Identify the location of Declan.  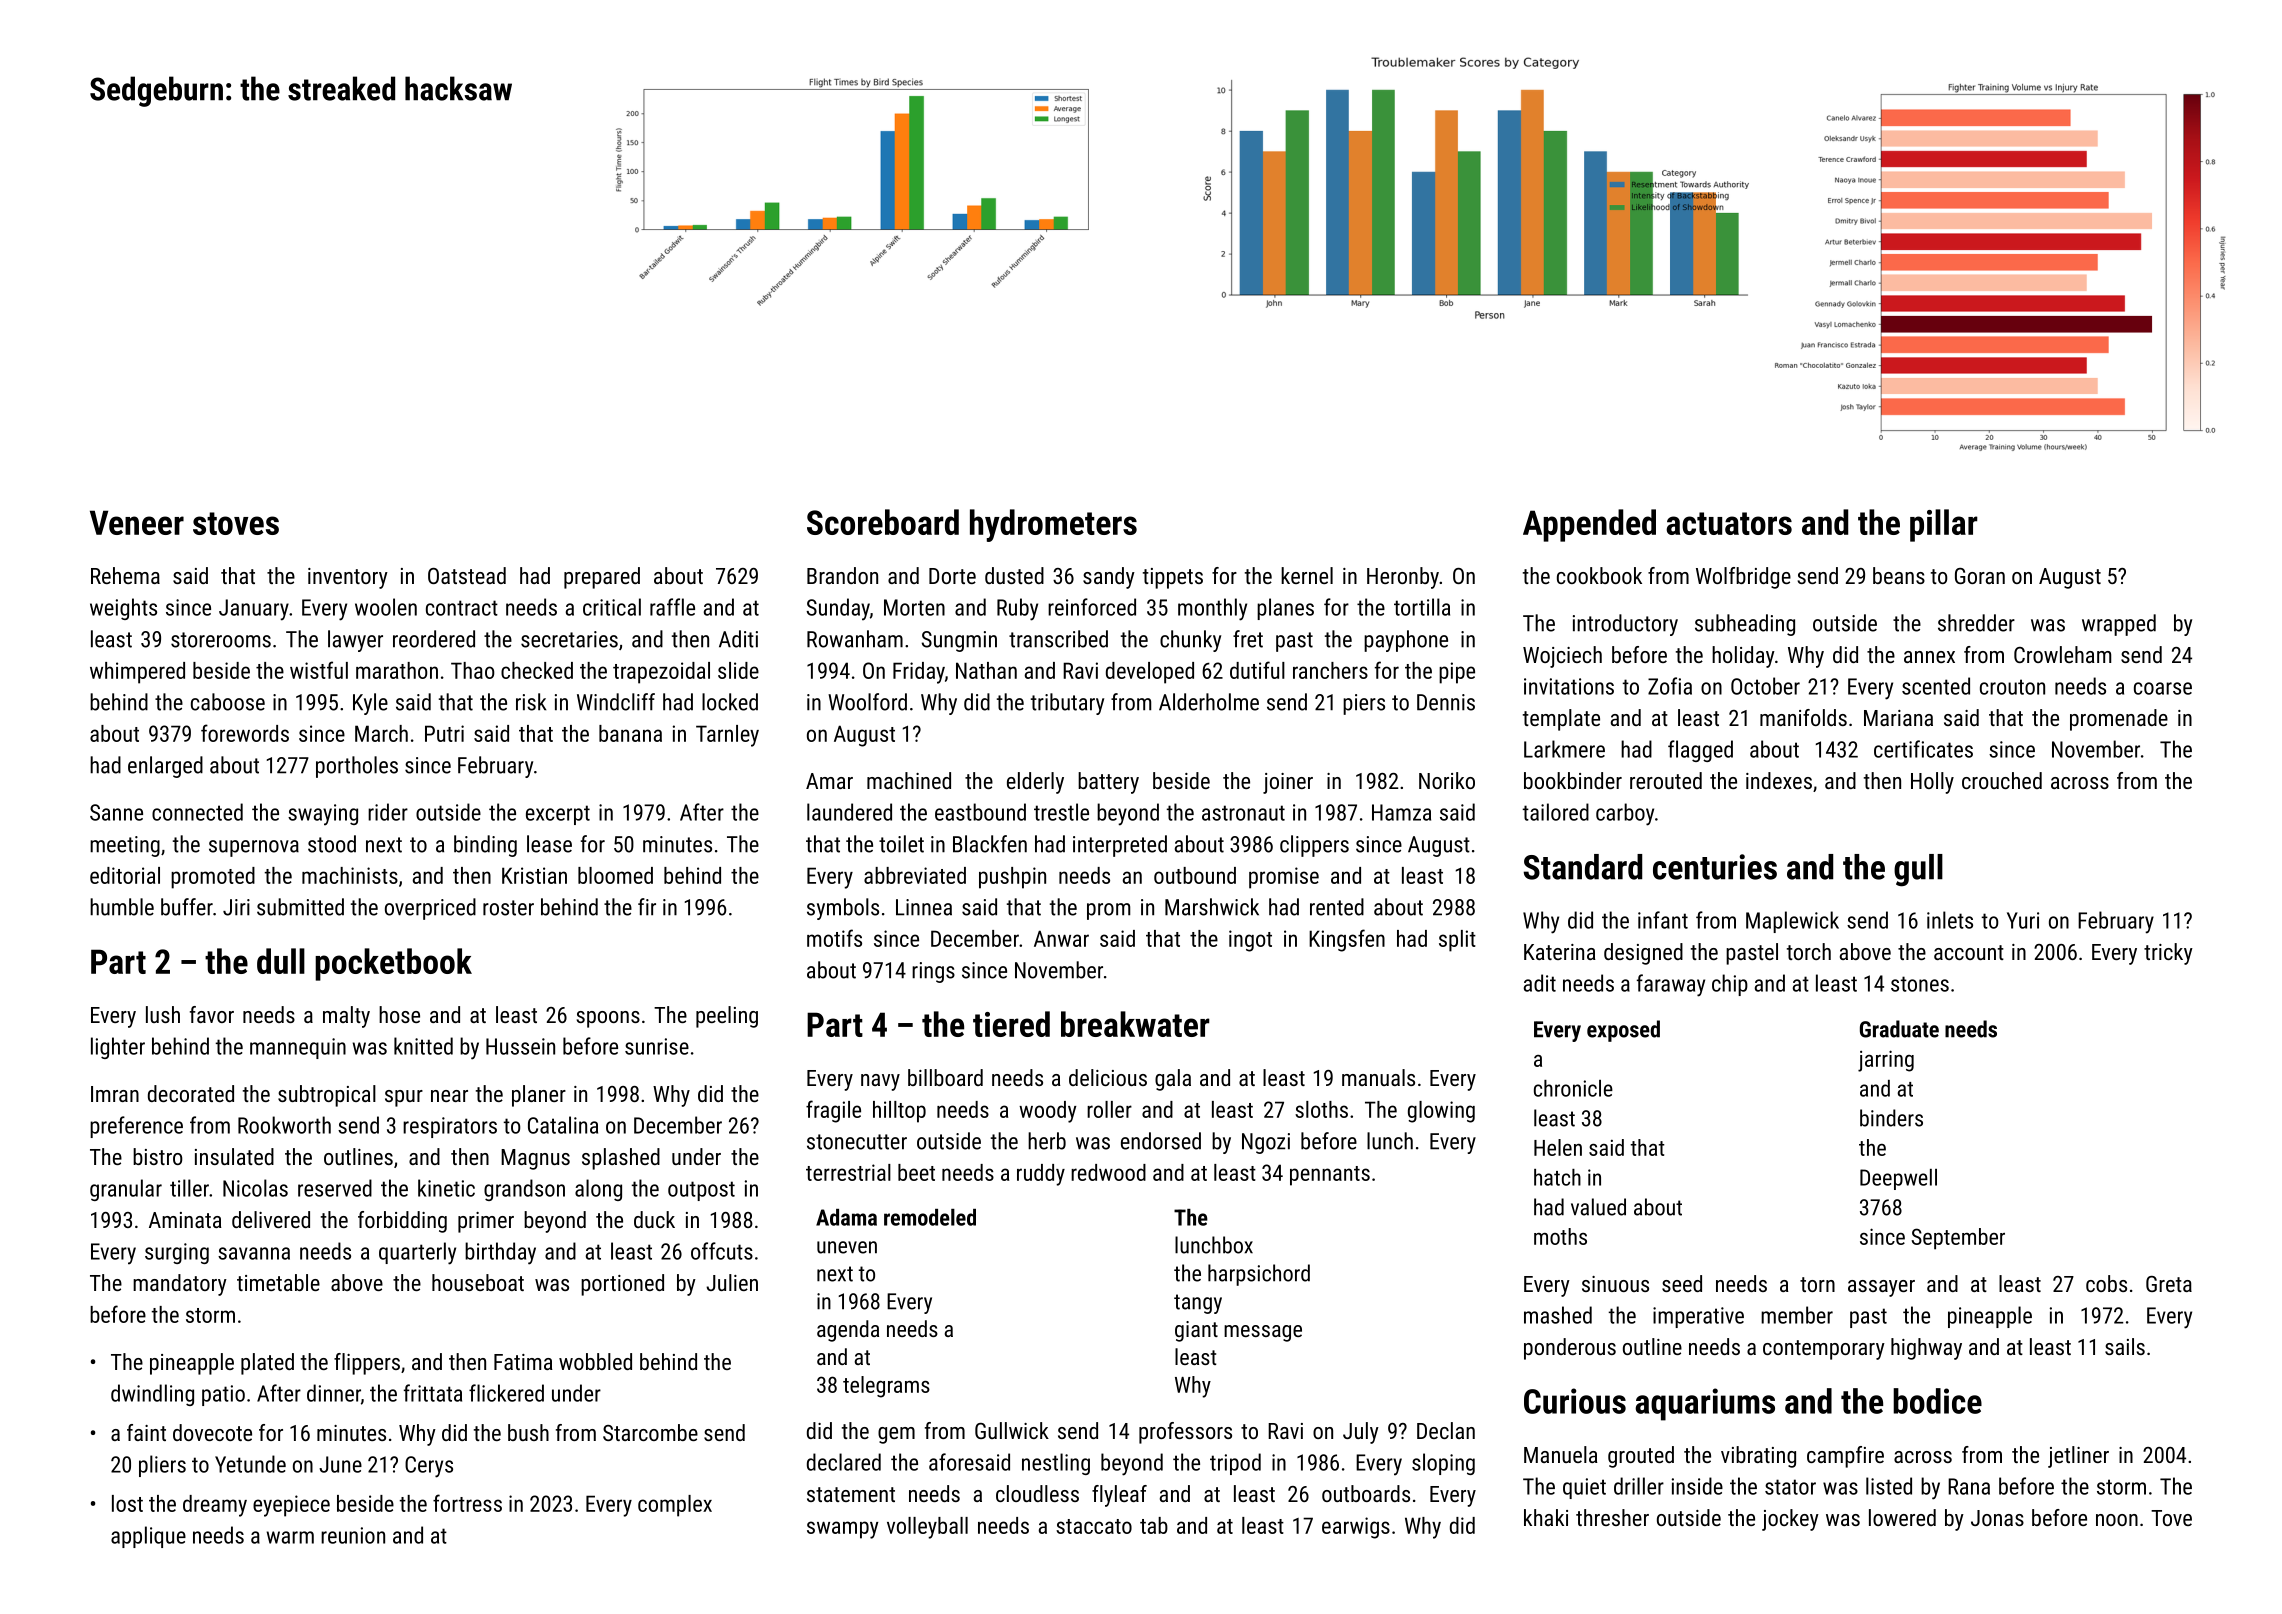
(1446, 1430).
